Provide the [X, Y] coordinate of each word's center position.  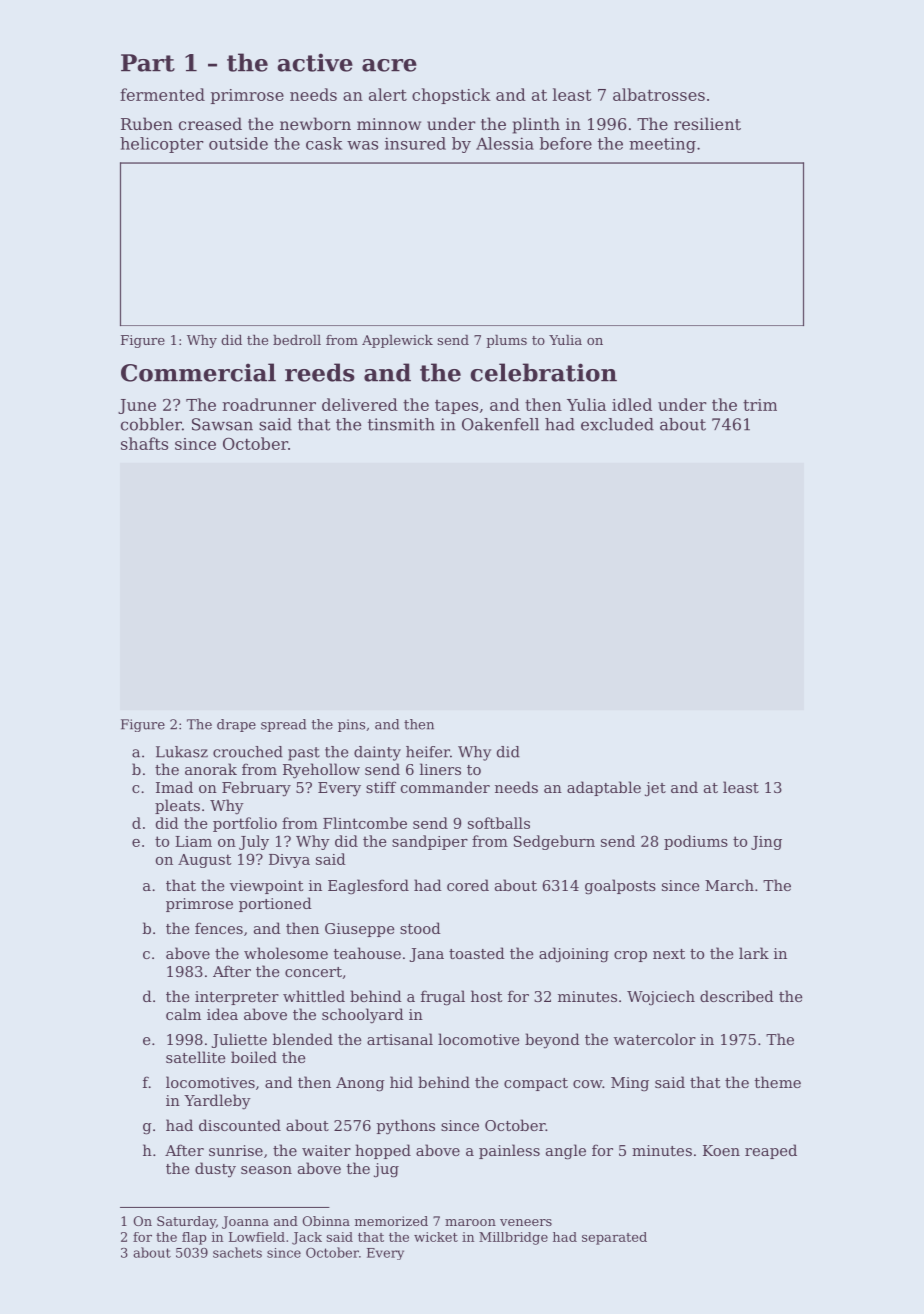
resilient [707, 123]
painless [509, 1151]
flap [194, 1238]
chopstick [451, 96]
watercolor [655, 1039]
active [315, 62]
